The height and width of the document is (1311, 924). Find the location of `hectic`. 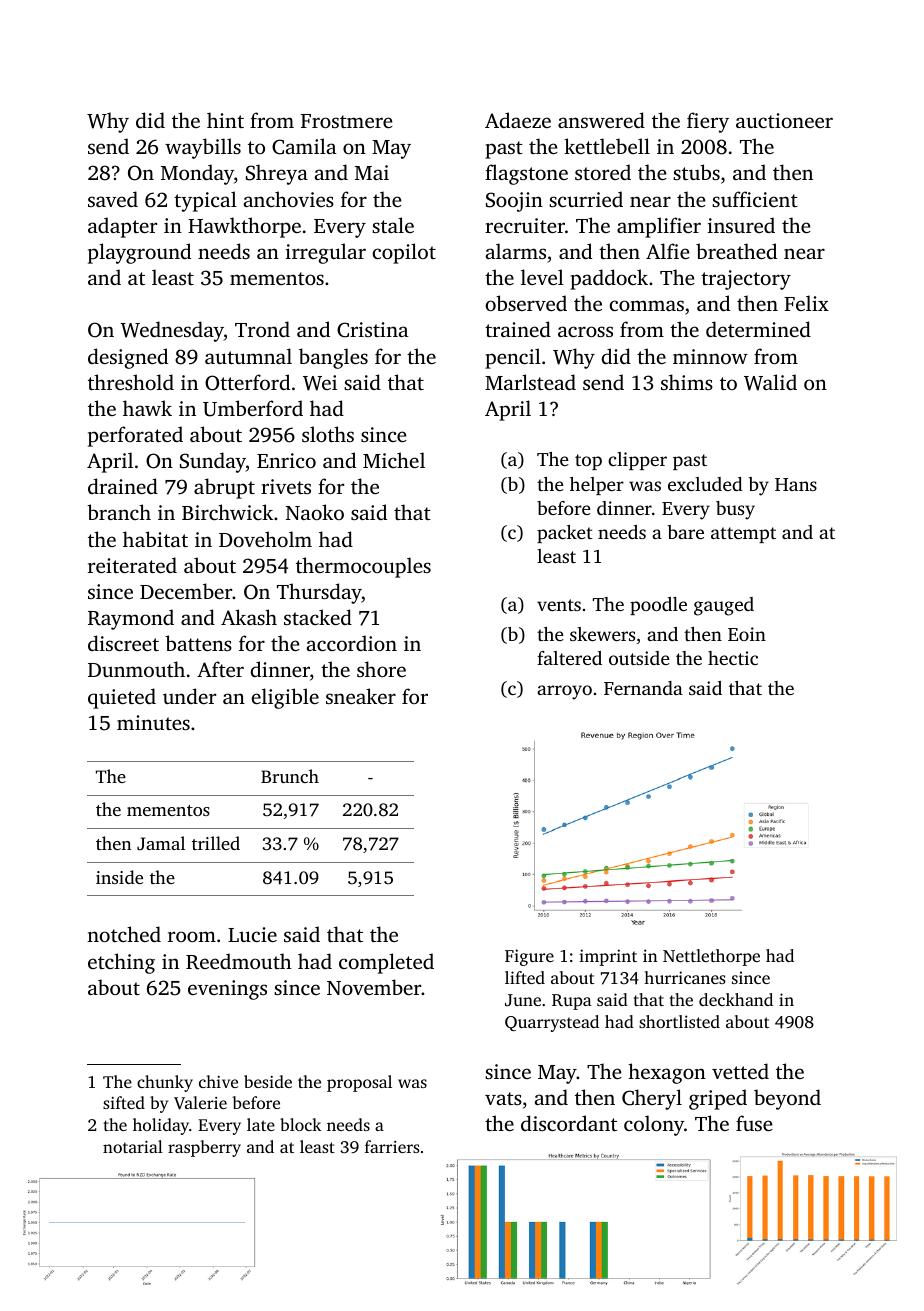

hectic is located at coordinates (733, 658).
